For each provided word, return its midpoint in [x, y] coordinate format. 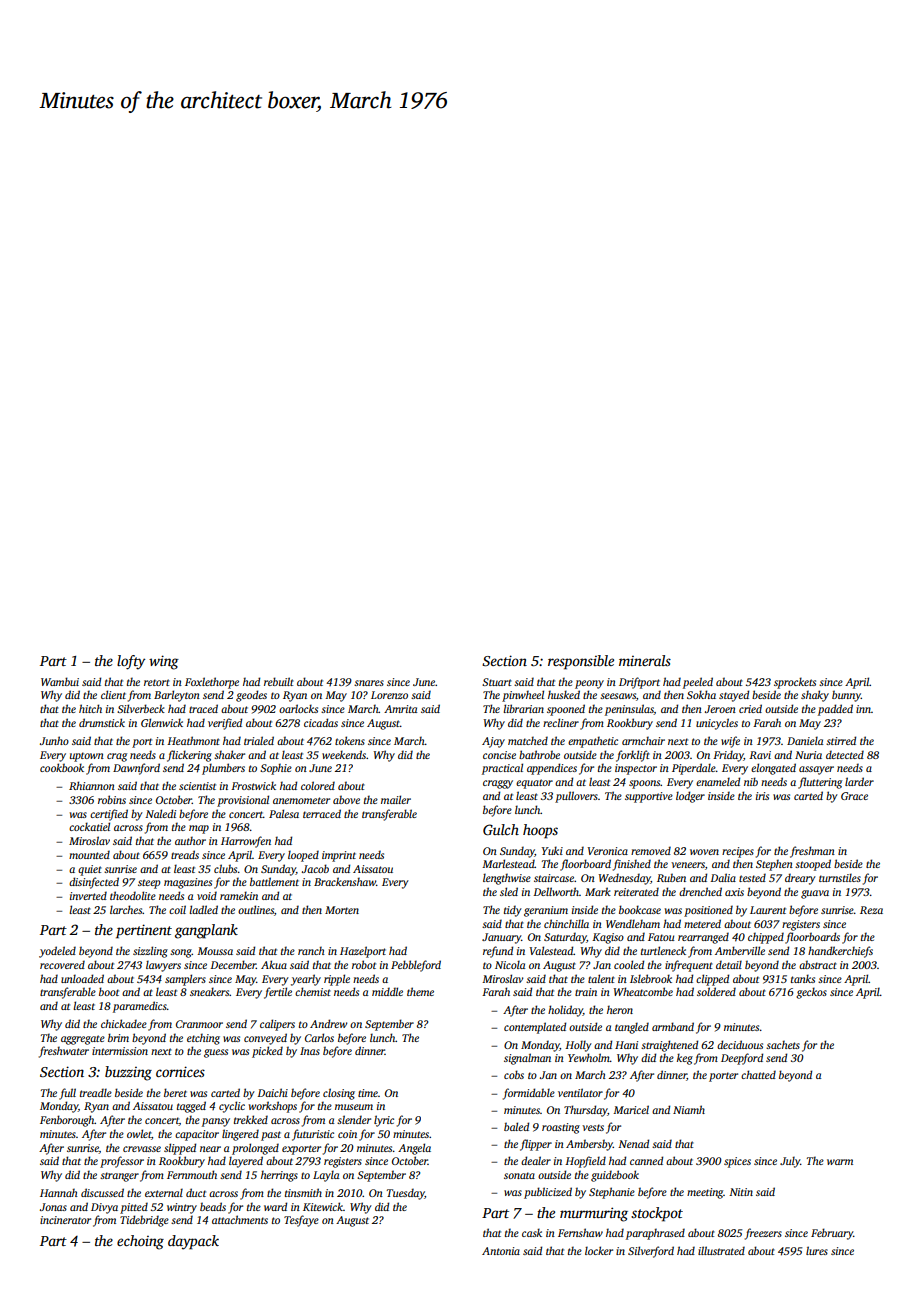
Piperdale [694, 769]
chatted [758, 1074]
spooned [566, 710]
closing [339, 1094]
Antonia [501, 1251]
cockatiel [89, 826]
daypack [193, 1242]
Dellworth [556, 891]
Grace [854, 796]
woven [704, 852]
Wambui [60, 681]
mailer [396, 799]
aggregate [83, 1040]
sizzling [150, 952]
